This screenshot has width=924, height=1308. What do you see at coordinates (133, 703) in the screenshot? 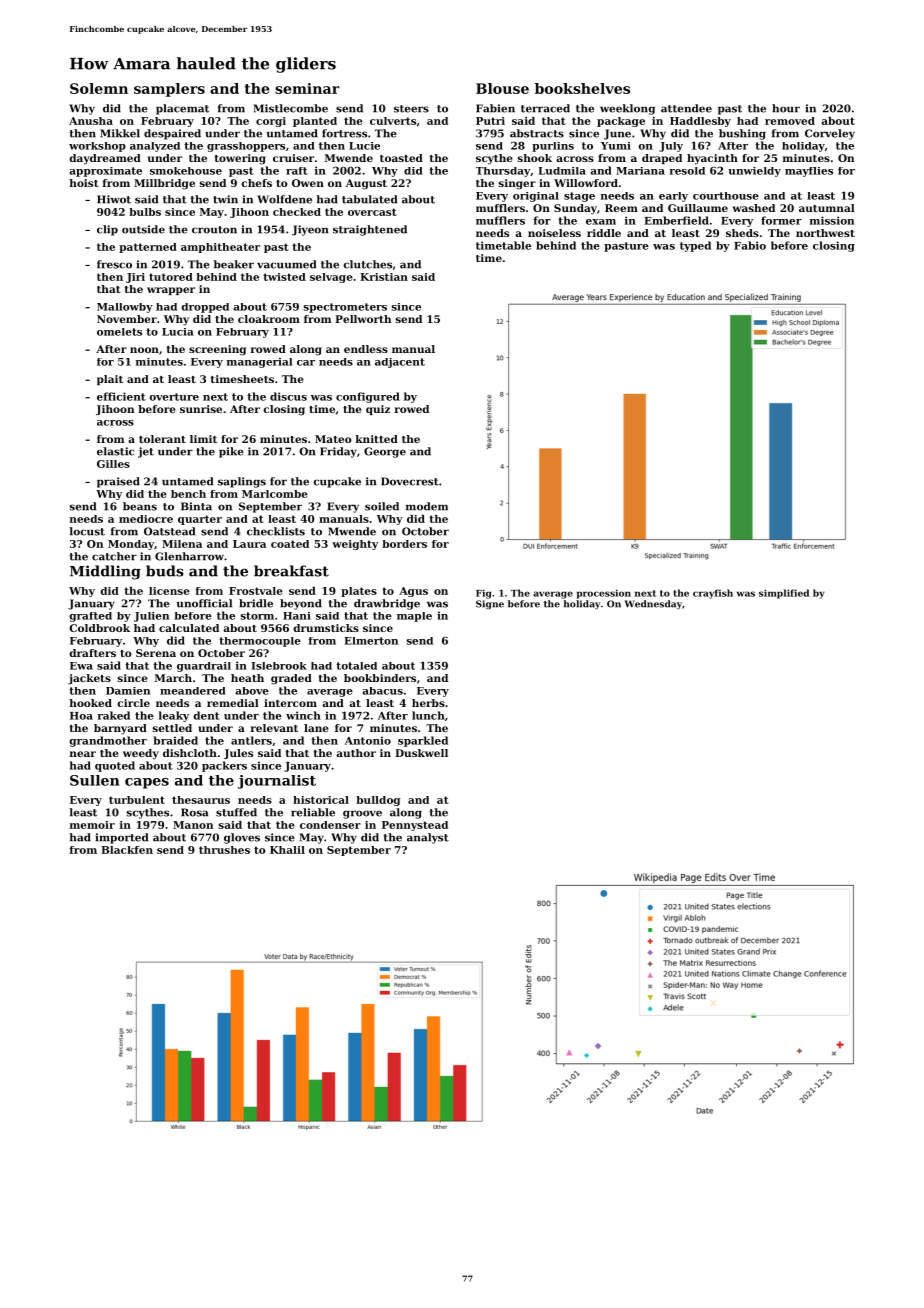
I see `circle` at bounding box center [133, 703].
